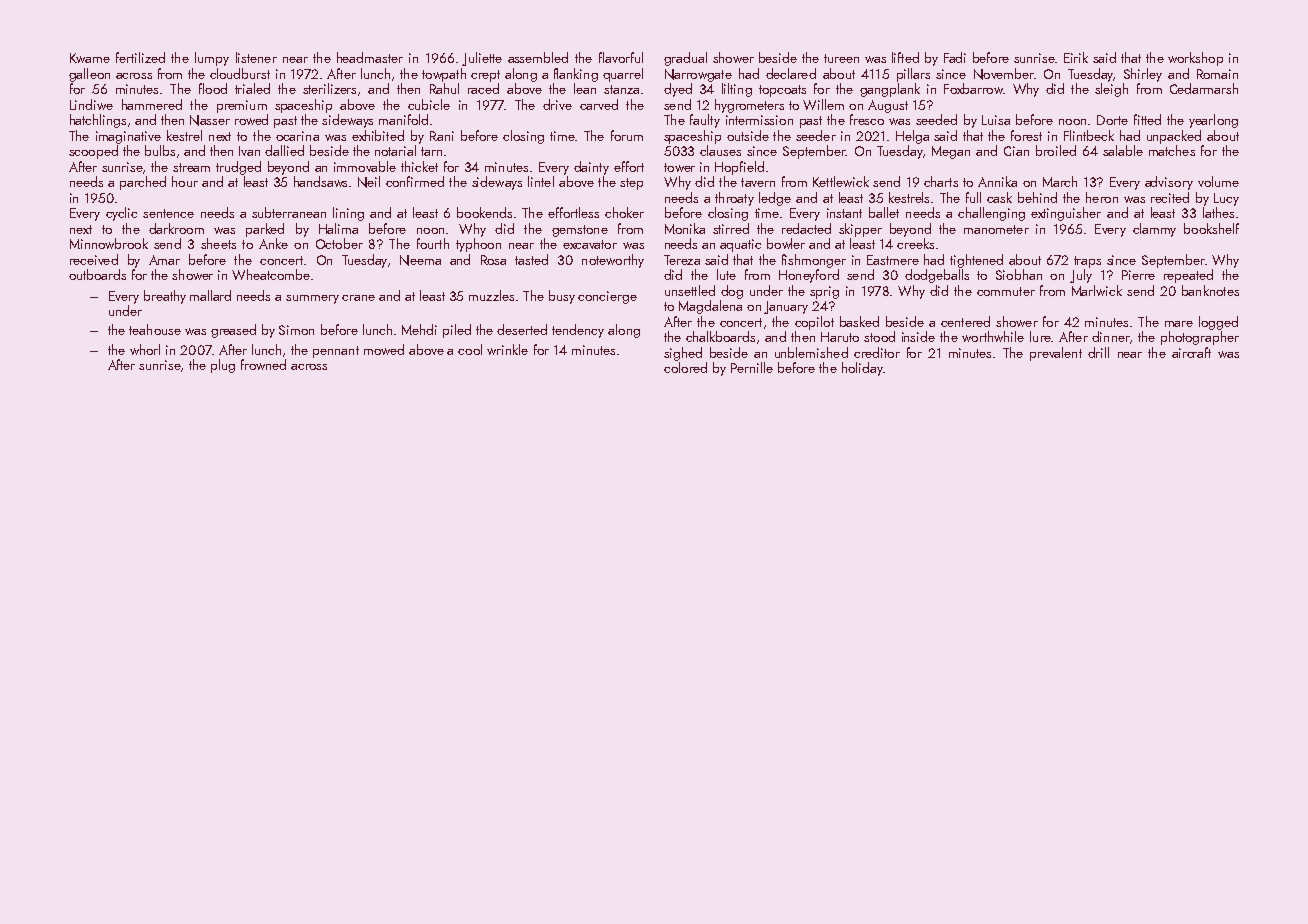  Describe the element at coordinates (336, 352) in the screenshot. I see `pennant` at that location.
